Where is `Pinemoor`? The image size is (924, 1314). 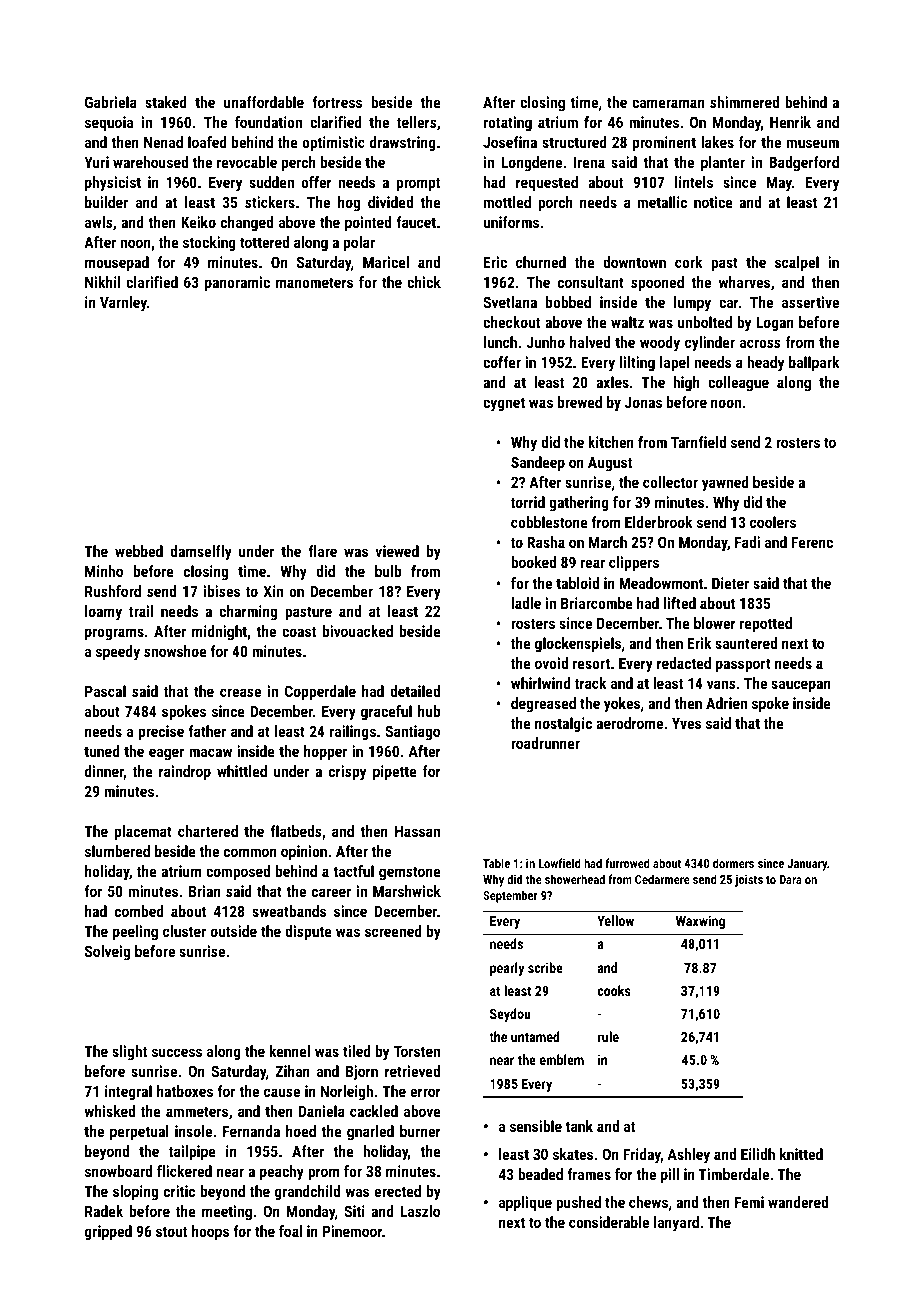
Pinemoor is located at coordinates (352, 1231).
